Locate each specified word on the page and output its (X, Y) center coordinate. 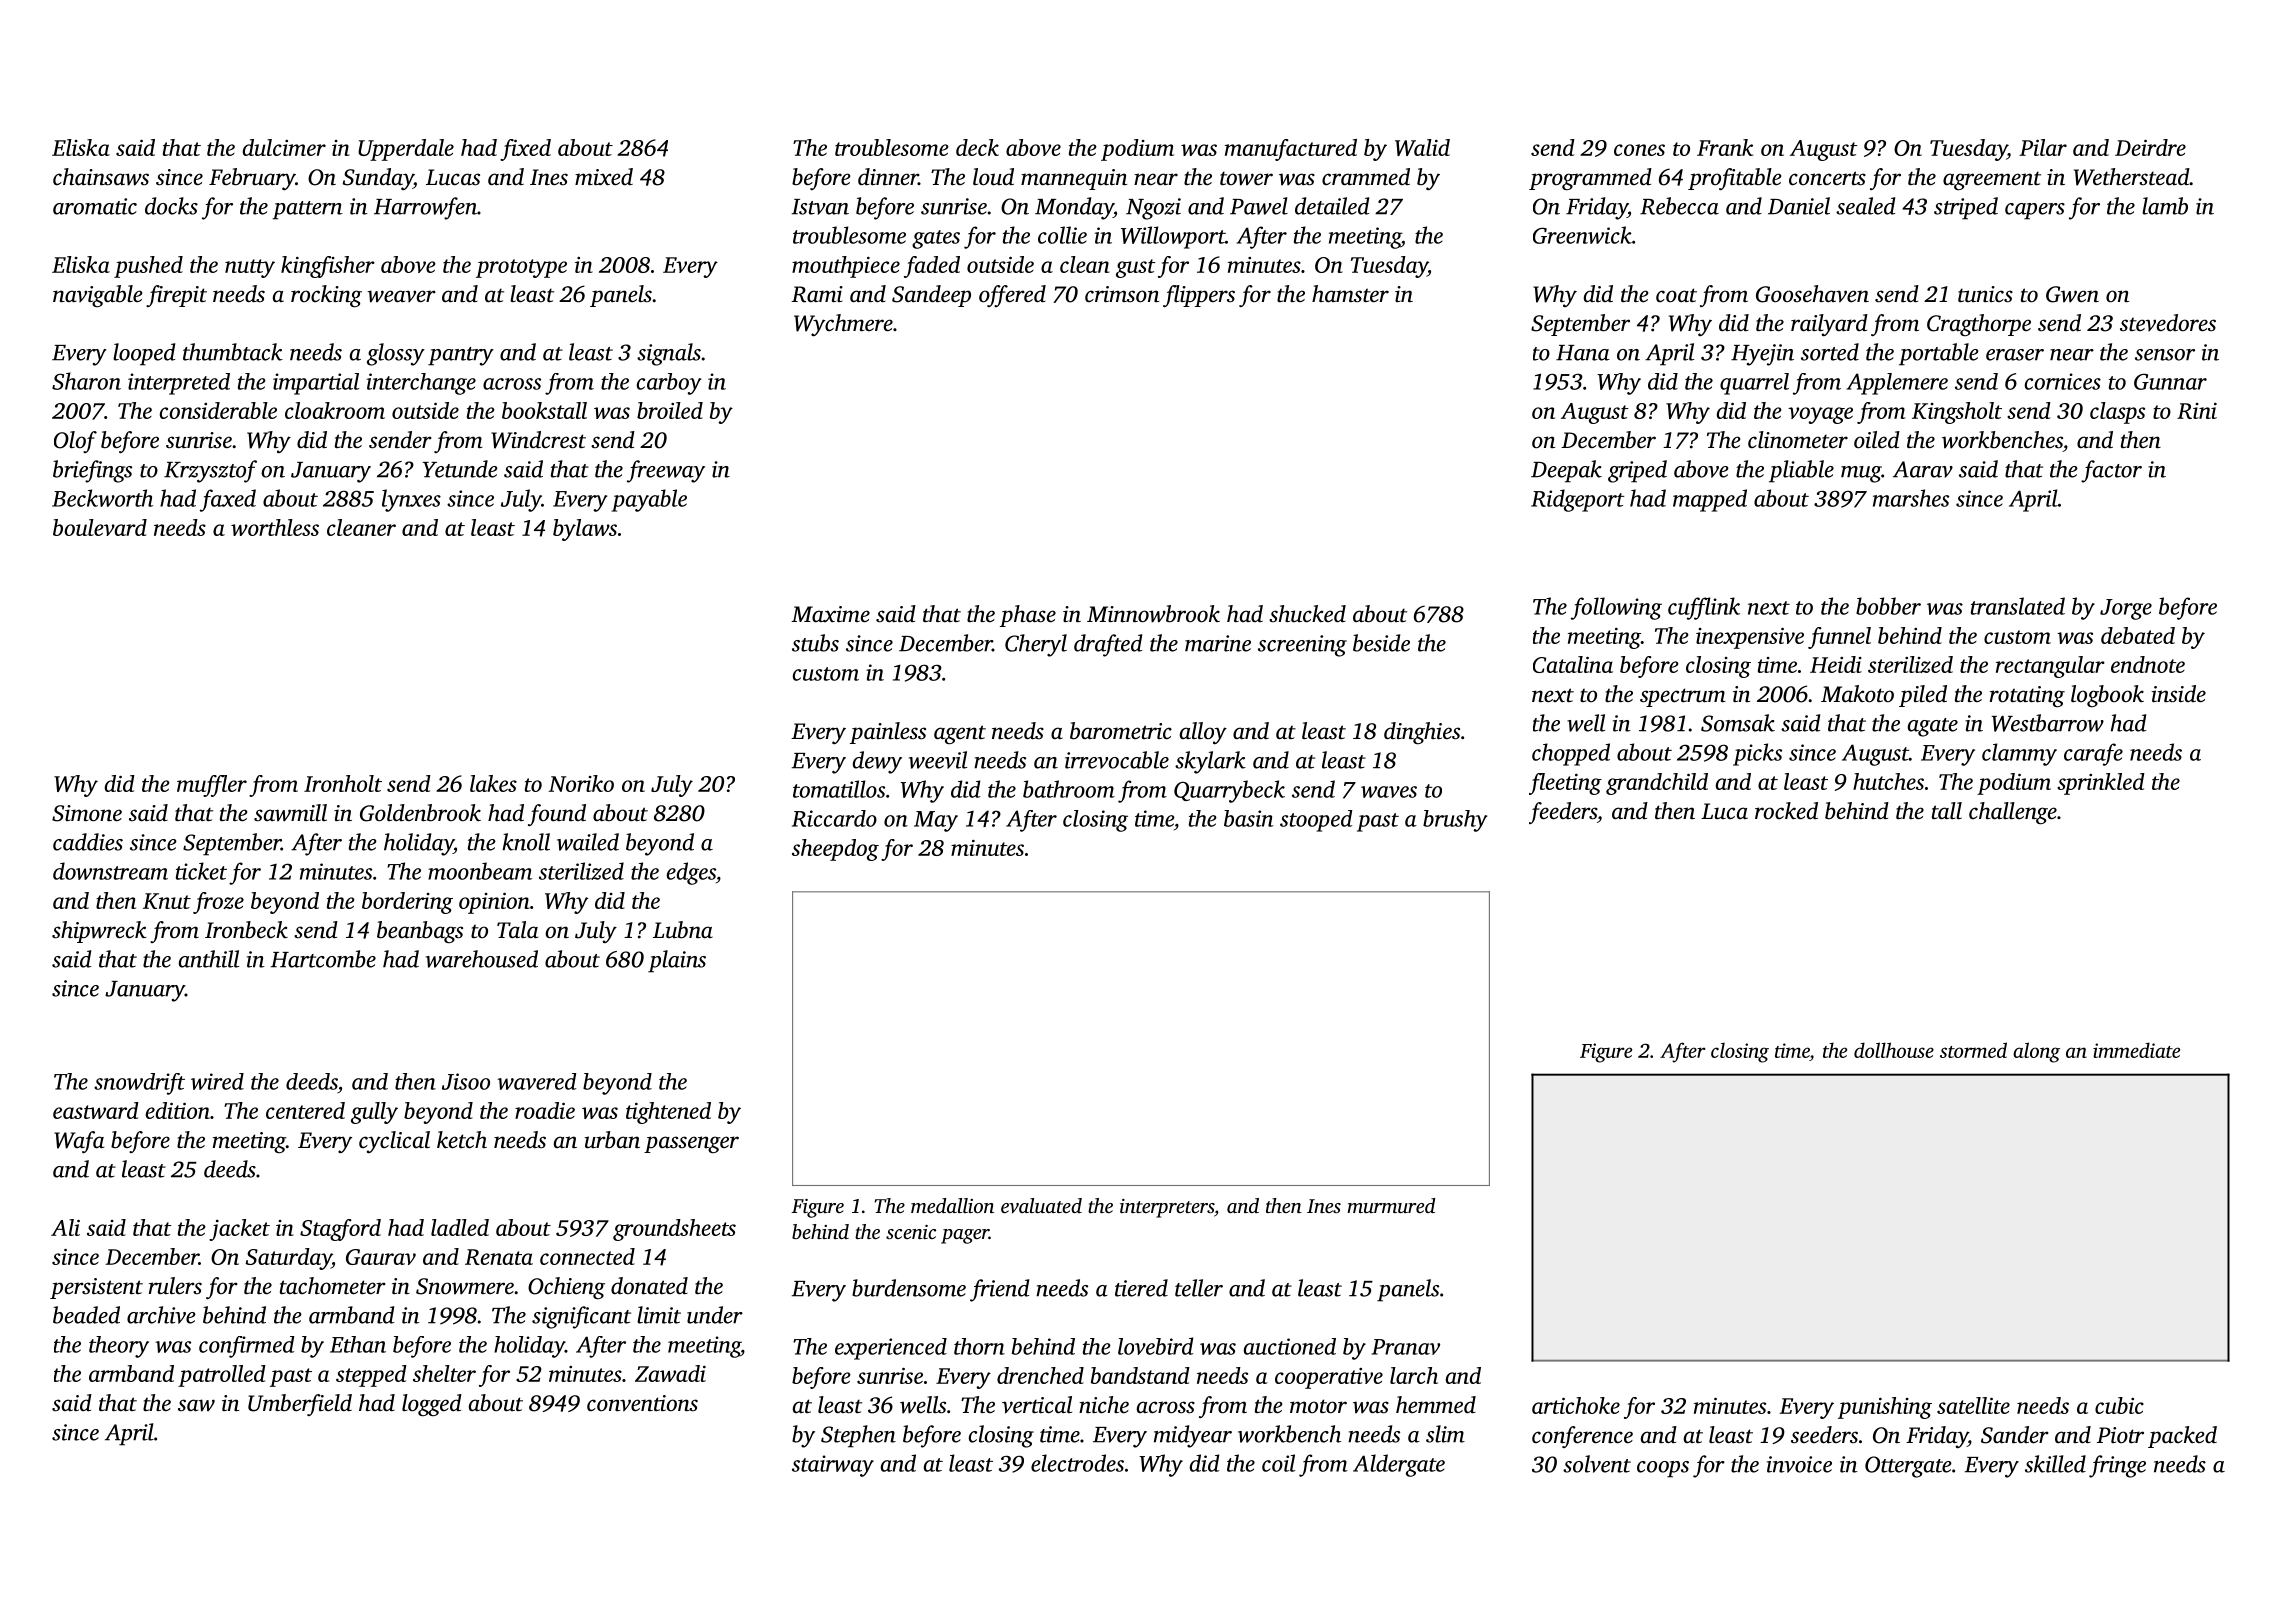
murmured (1391, 1205)
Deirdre (2150, 147)
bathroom (1069, 789)
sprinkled (2101, 784)
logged (432, 1405)
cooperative (1329, 1378)
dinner (888, 177)
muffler (212, 786)
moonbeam (480, 871)
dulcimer (284, 147)
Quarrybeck (1229, 791)
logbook (2107, 696)
